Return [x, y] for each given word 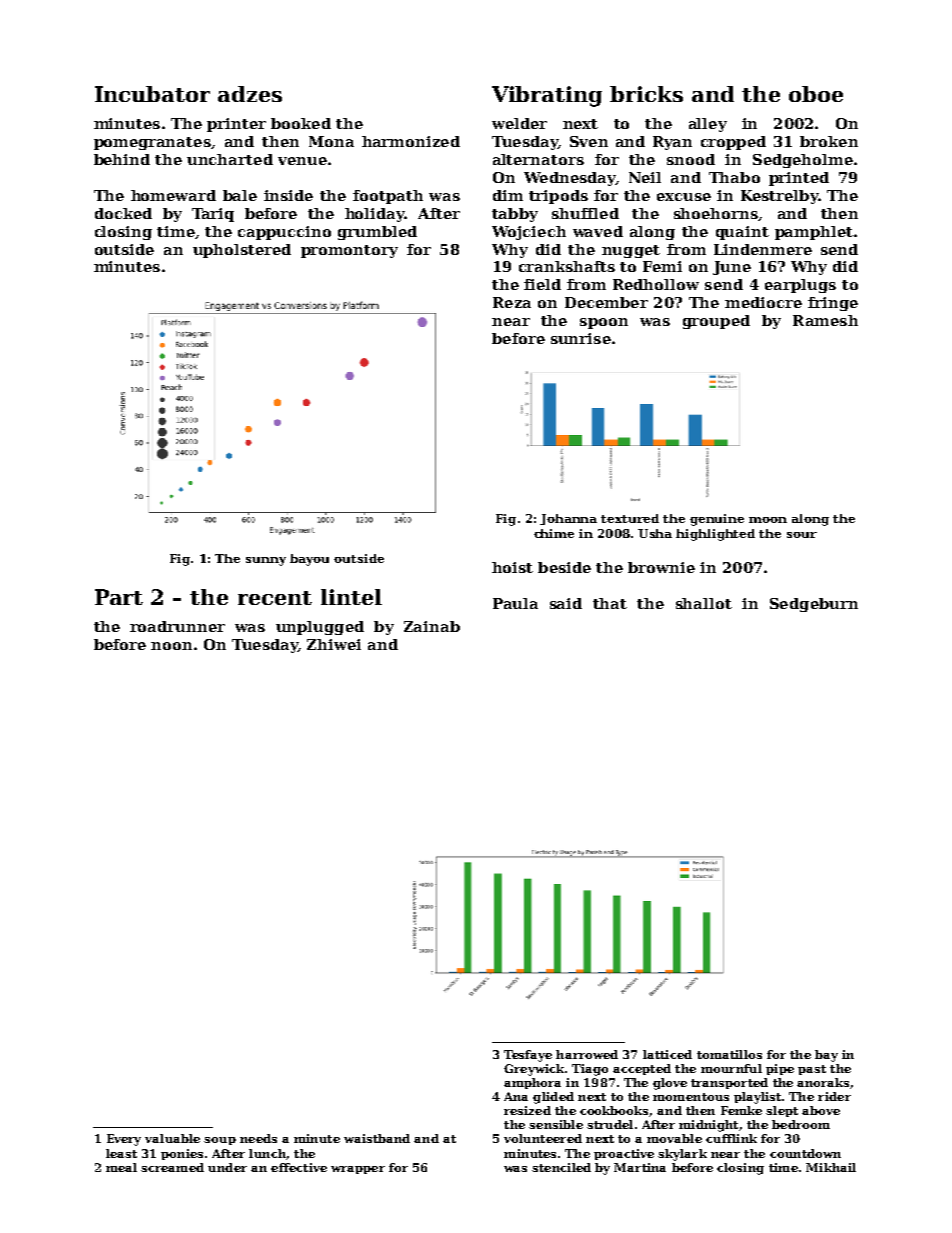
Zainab [432, 626]
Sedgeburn [814, 605]
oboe [816, 94]
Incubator [152, 94]
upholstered [242, 251]
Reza [512, 302]
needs [258, 1138]
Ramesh [825, 320]
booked [301, 123]
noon [171, 646]
